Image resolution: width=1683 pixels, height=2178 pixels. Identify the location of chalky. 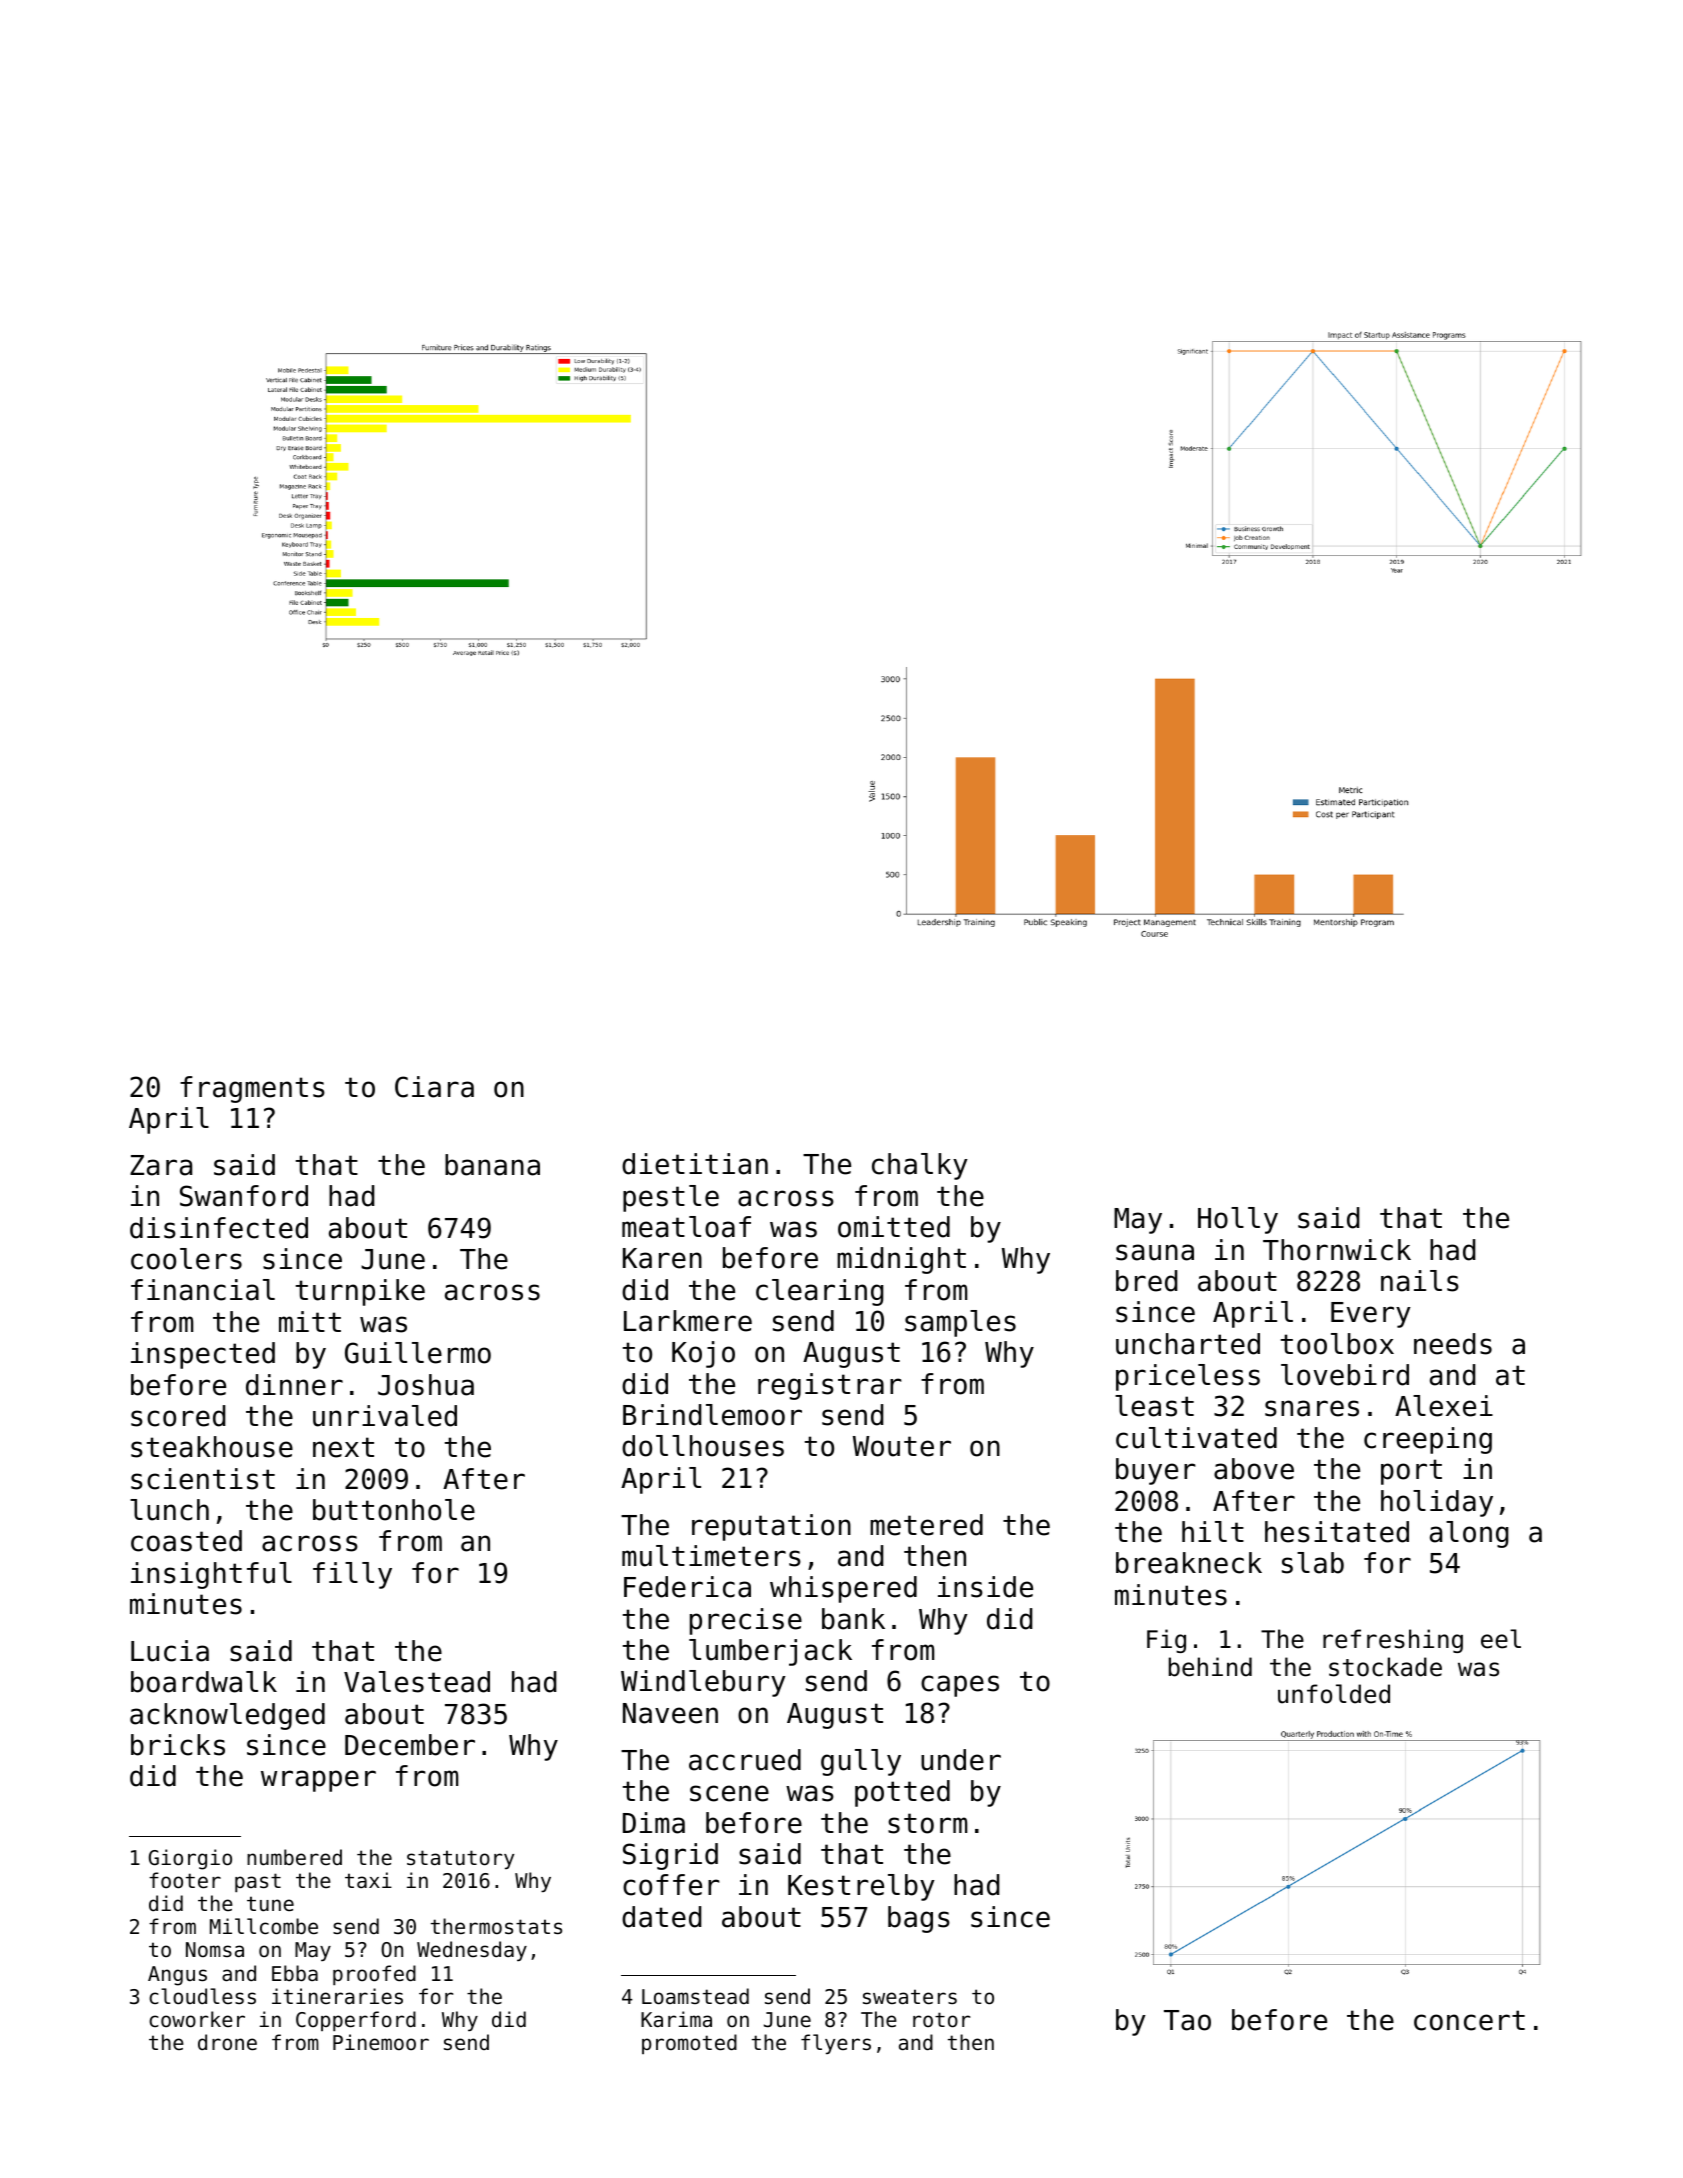
(920, 1166).
